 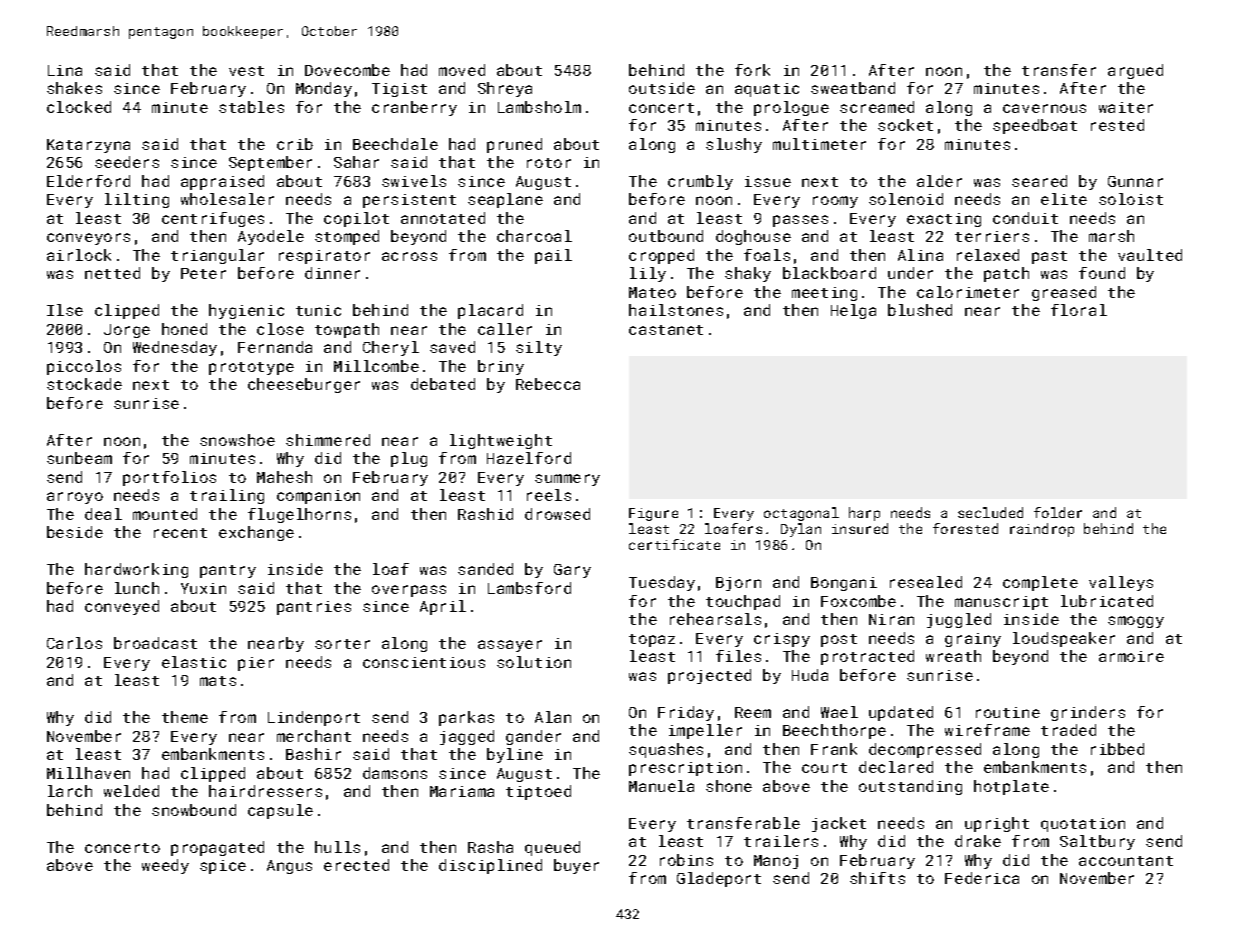 I want to click on wreath, so click(x=953, y=656).
